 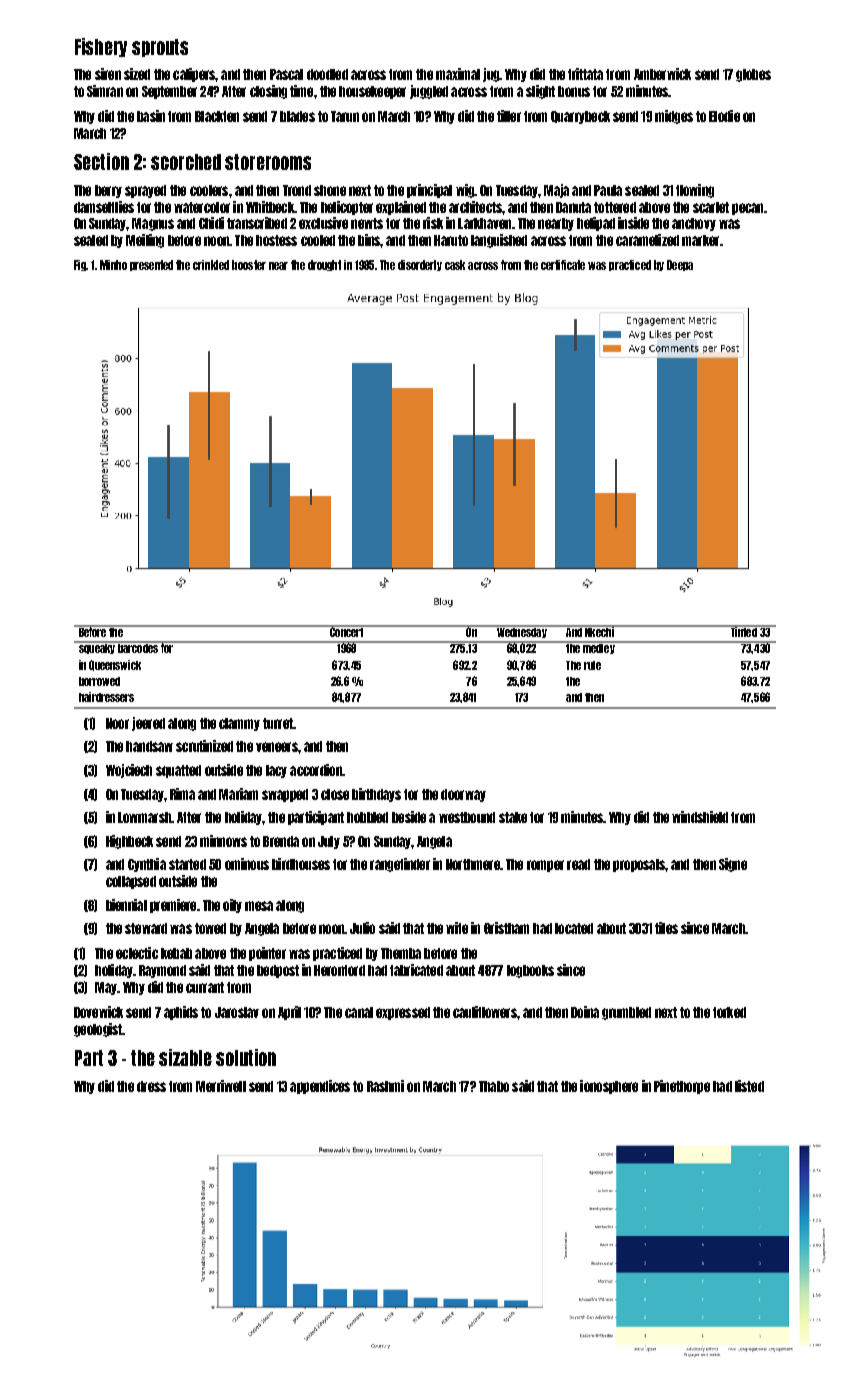 I want to click on scrutinized, so click(x=204, y=746).
